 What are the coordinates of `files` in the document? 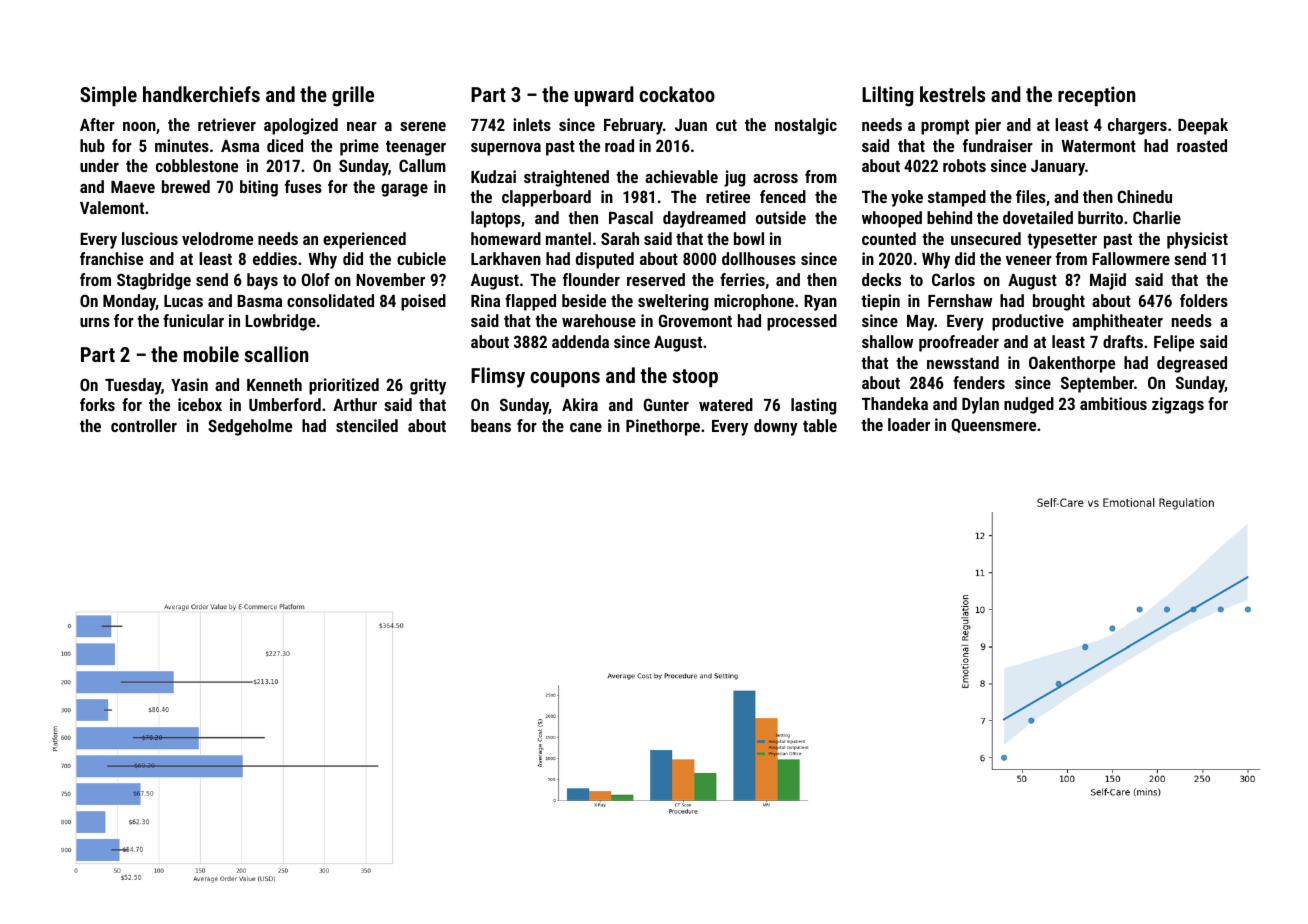 It's located at (1031, 196).
